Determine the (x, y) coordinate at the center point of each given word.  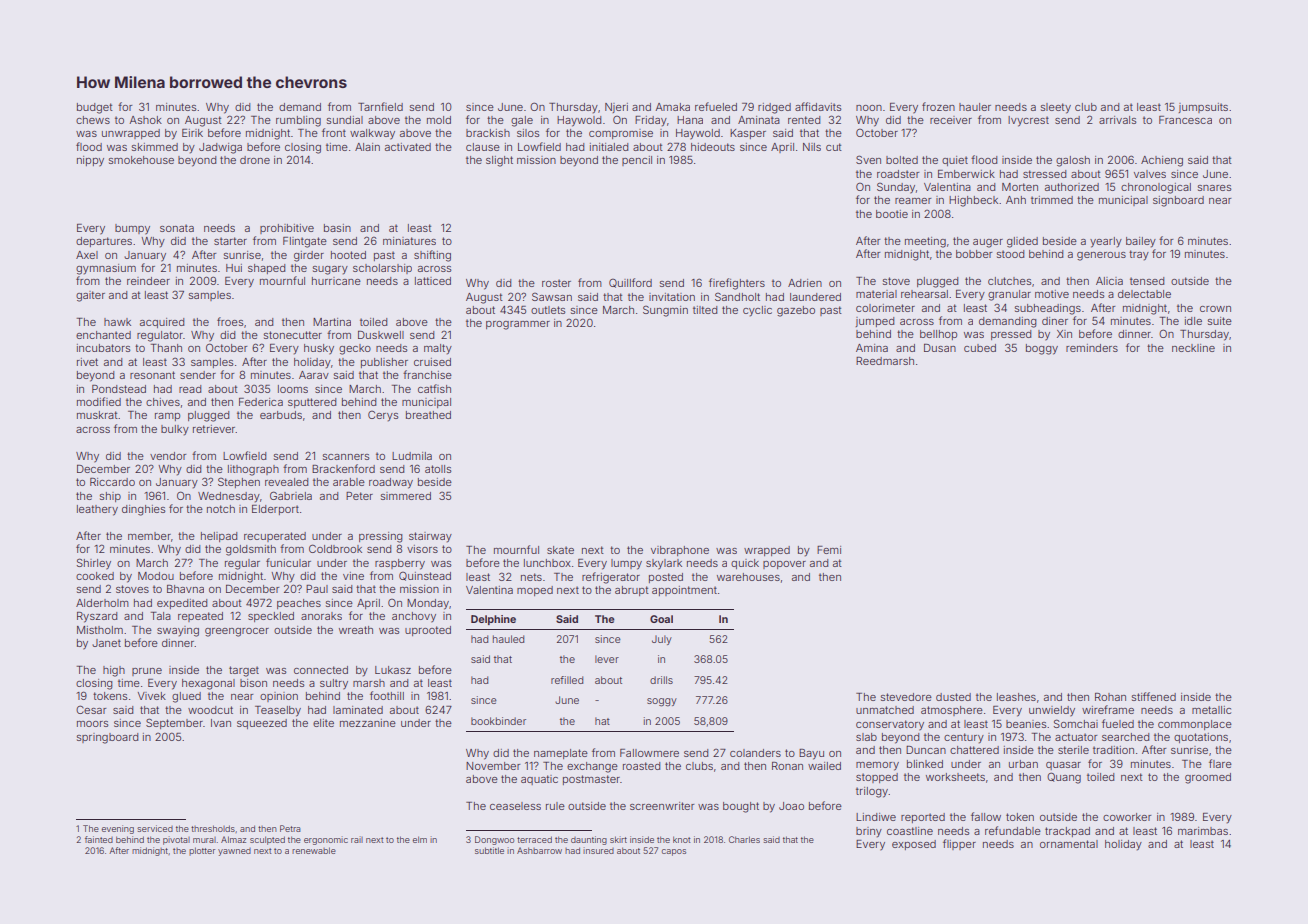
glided (1022, 242)
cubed (980, 348)
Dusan (940, 348)
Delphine (493, 620)
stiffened (1154, 696)
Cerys (383, 416)
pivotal (176, 840)
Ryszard (97, 617)
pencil (637, 161)
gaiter (90, 296)
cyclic (757, 311)
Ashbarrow (539, 850)
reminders (1092, 348)
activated (408, 147)
